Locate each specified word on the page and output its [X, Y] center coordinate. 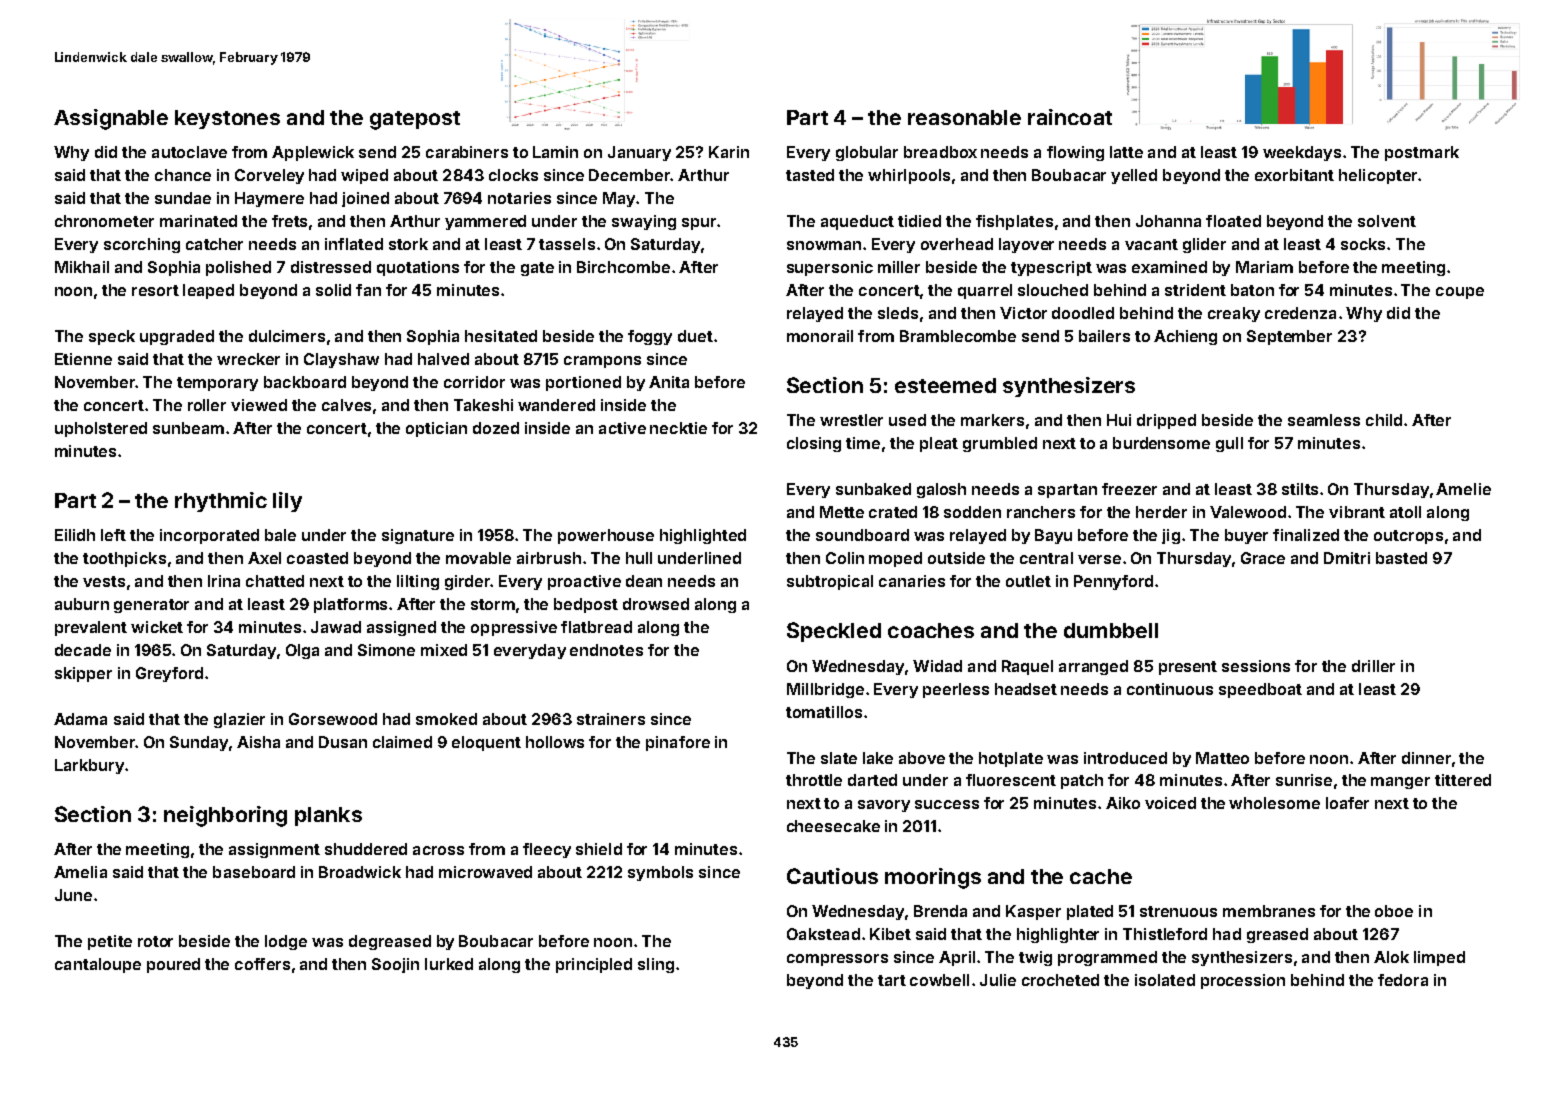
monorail [820, 336]
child [1384, 420]
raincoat [1070, 117]
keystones [227, 119]
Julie [998, 980]
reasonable [964, 117]
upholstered [101, 429]
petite [110, 942]
